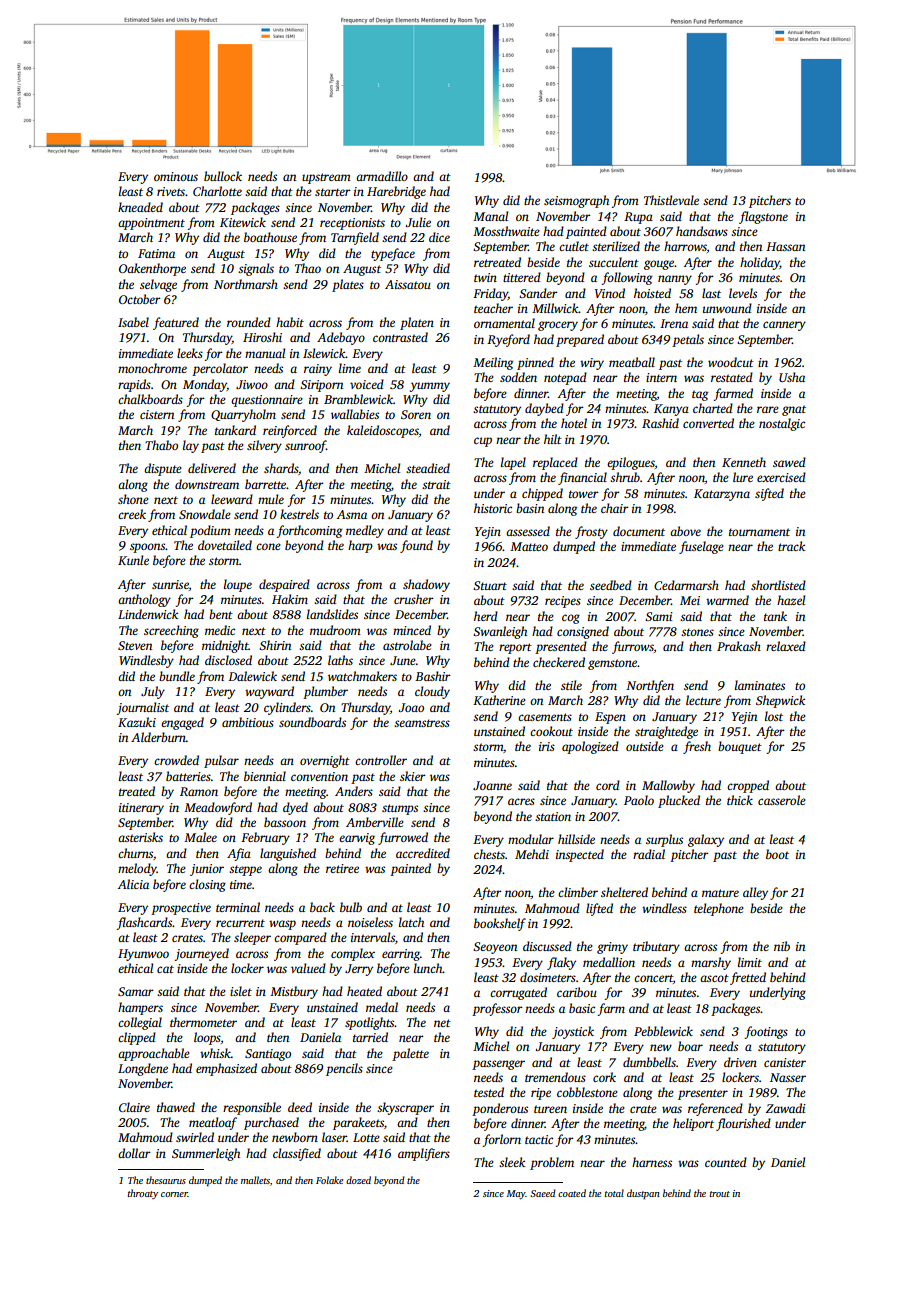 This document has height=1308, width=924. What do you see at coordinates (784, 326) in the document?
I see `cannery` at bounding box center [784, 326].
